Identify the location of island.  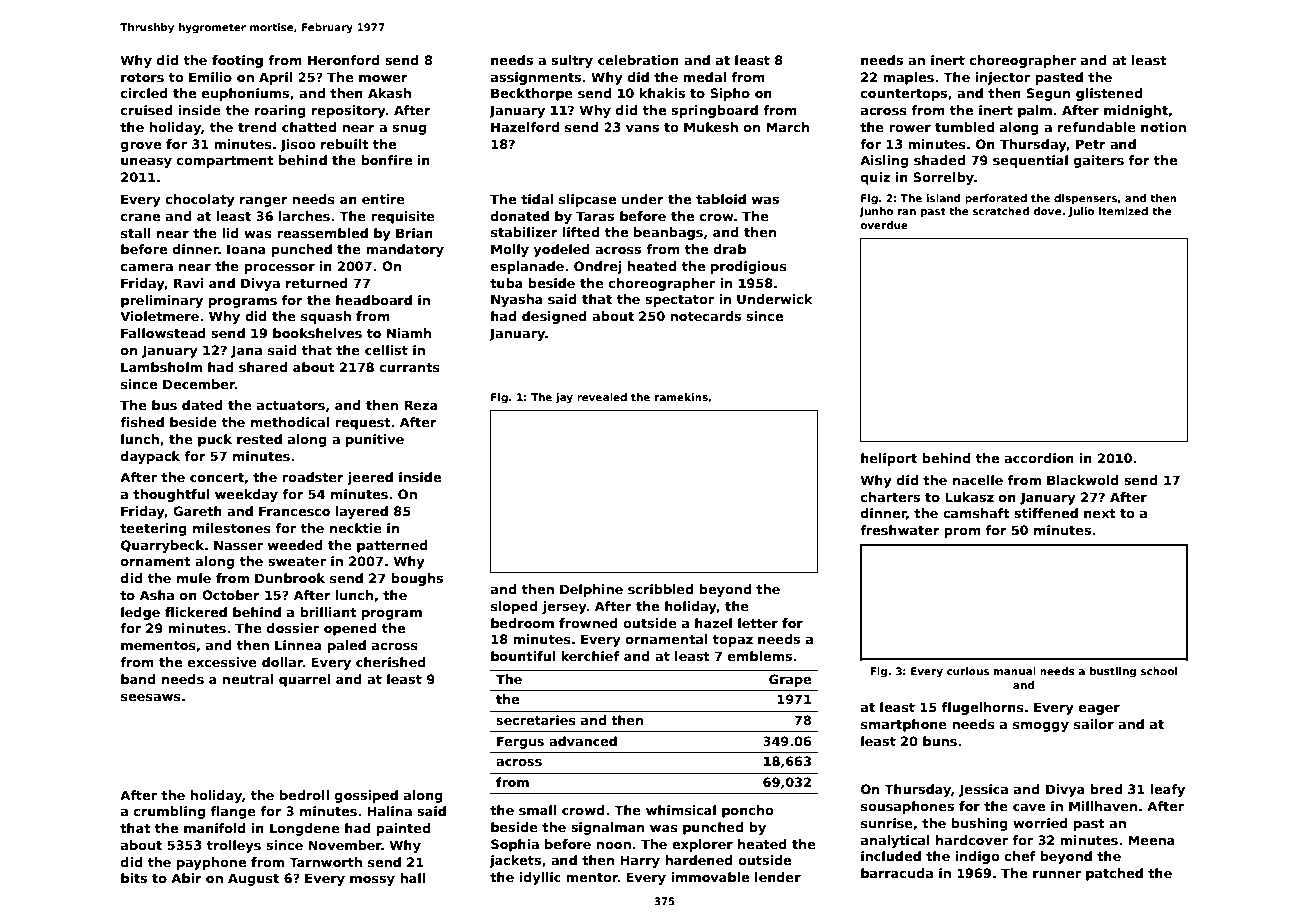
(944, 198).
